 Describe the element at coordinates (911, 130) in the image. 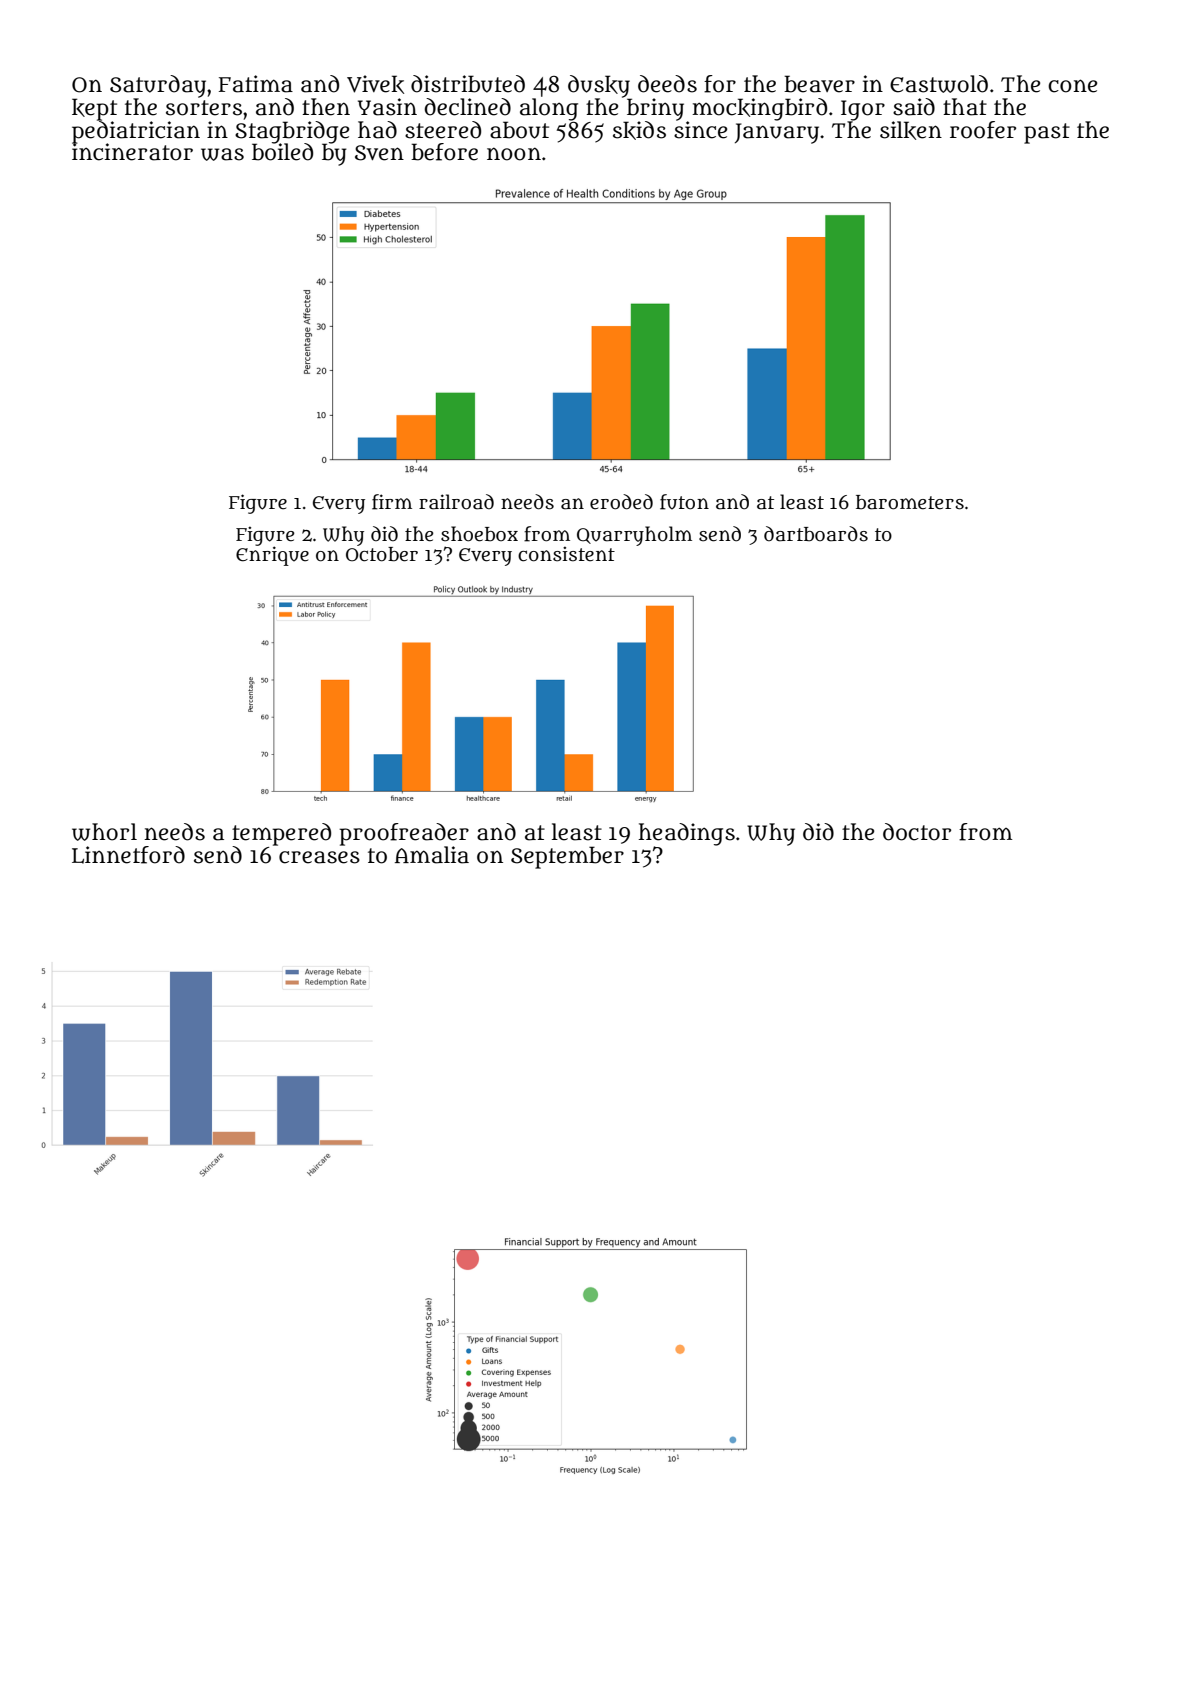

I see `silken` at that location.
